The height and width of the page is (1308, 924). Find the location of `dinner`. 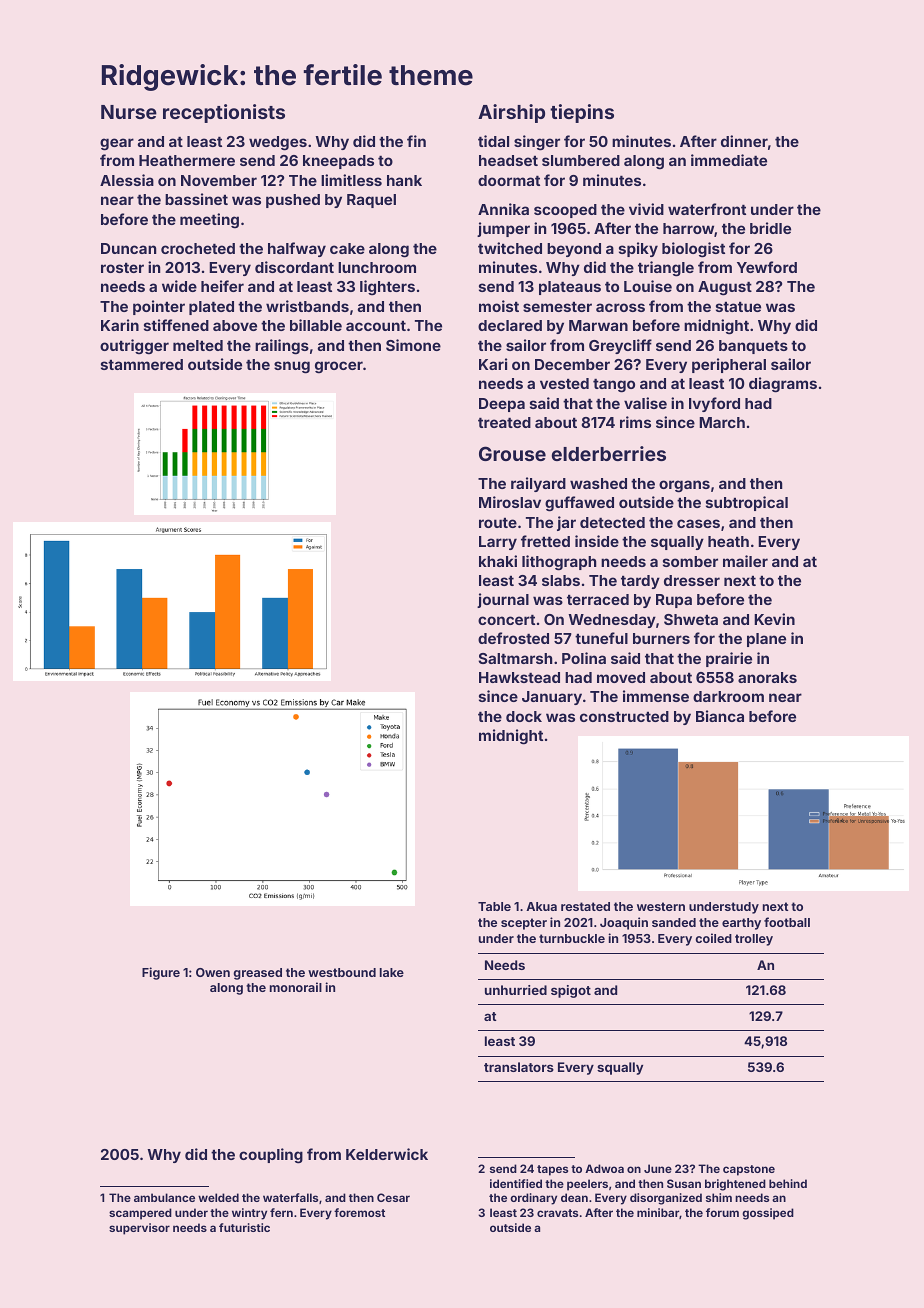

dinner is located at coordinates (744, 141).
